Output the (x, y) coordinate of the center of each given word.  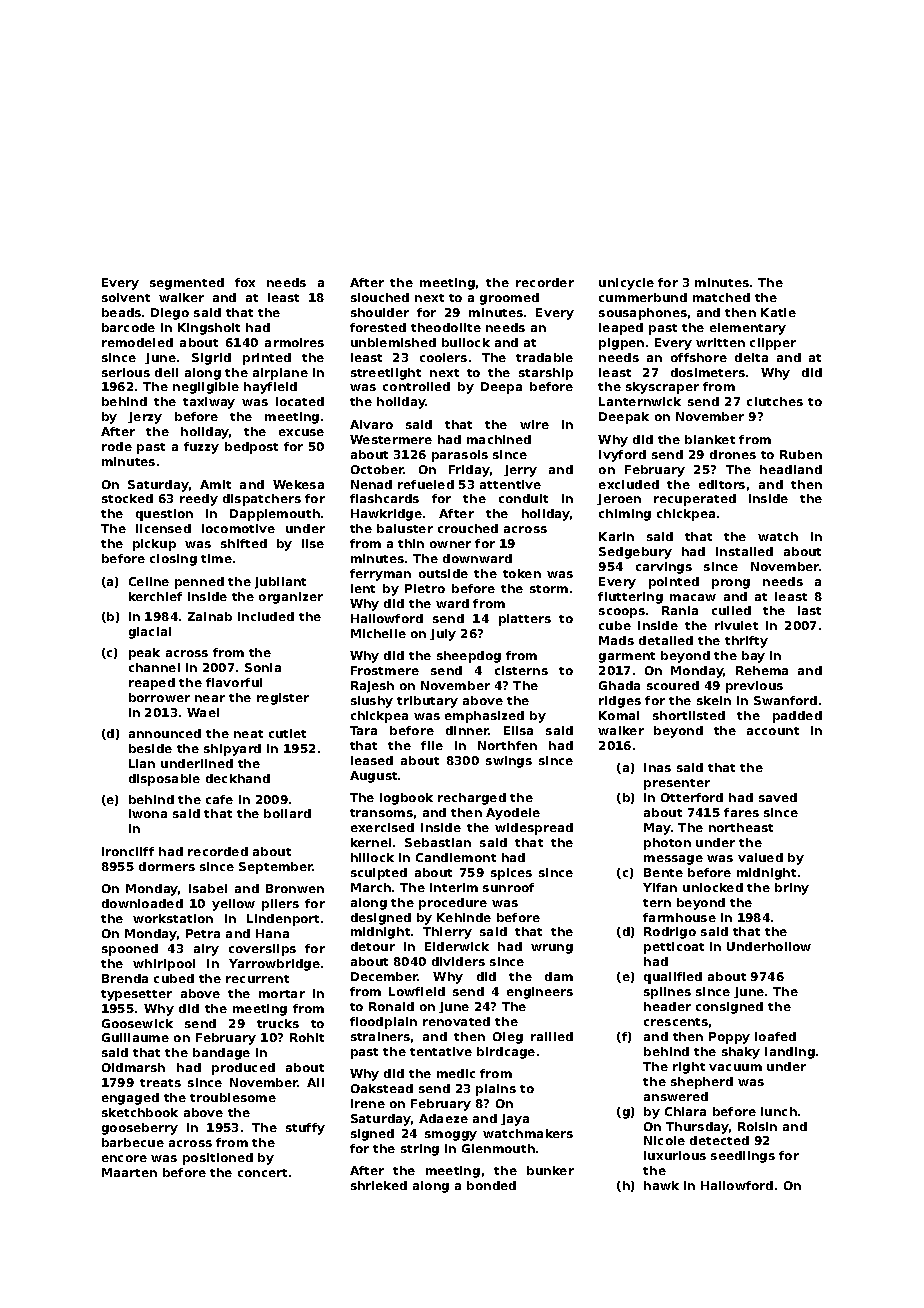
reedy (199, 500)
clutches (775, 401)
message (673, 860)
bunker (550, 1170)
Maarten (129, 1172)
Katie (778, 312)
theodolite (446, 327)
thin (411, 543)
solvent (126, 297)
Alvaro (371, 424)
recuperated (695, 500)
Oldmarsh (133, 1067)
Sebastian (438, 842)
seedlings (743, 1157)
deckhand (238, 778)
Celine (149, 581)
